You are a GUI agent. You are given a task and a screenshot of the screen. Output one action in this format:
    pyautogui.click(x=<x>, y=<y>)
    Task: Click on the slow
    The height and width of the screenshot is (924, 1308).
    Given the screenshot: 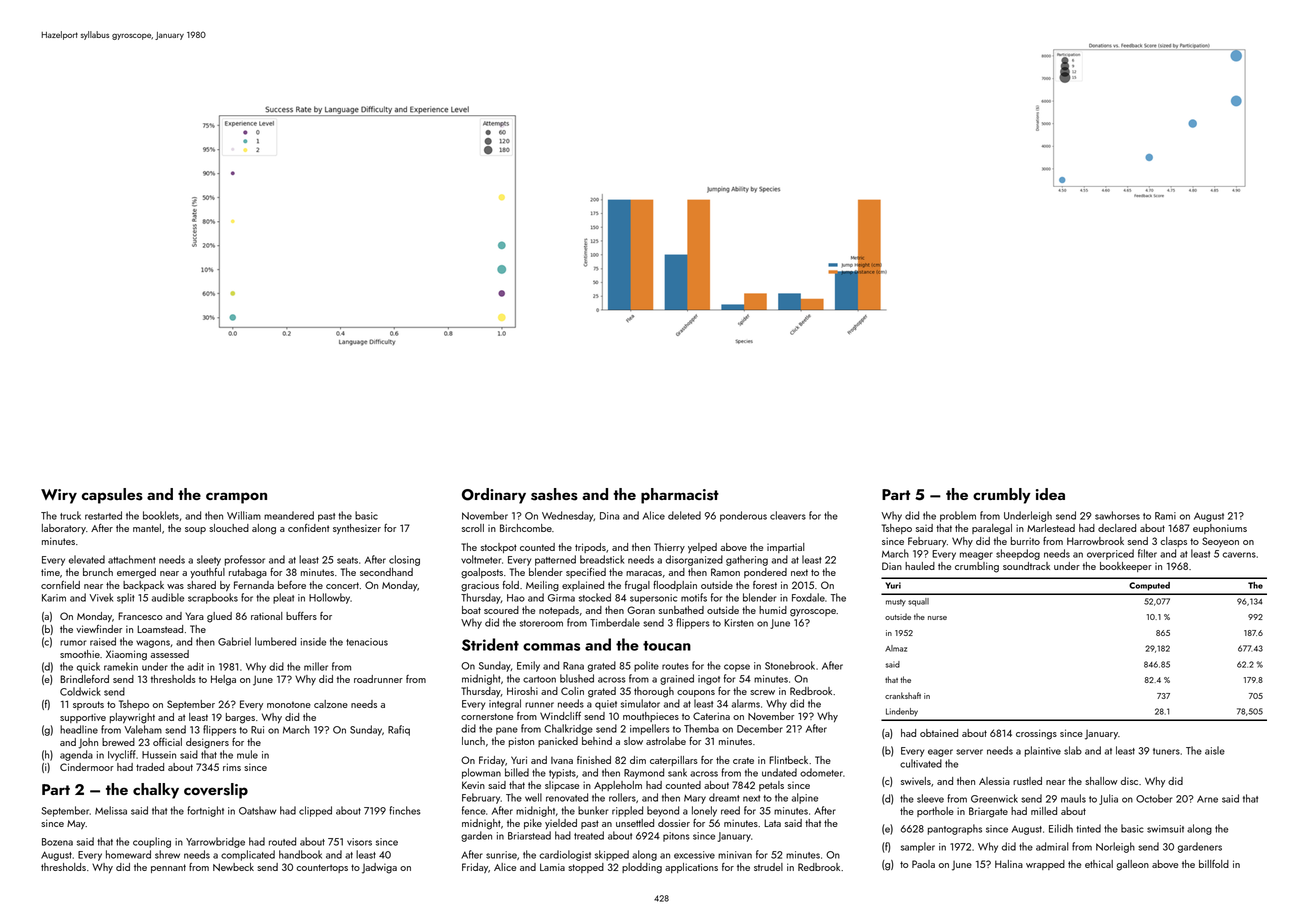 What is the action you would take?
    pyautogui.click(x=633, y=741)
